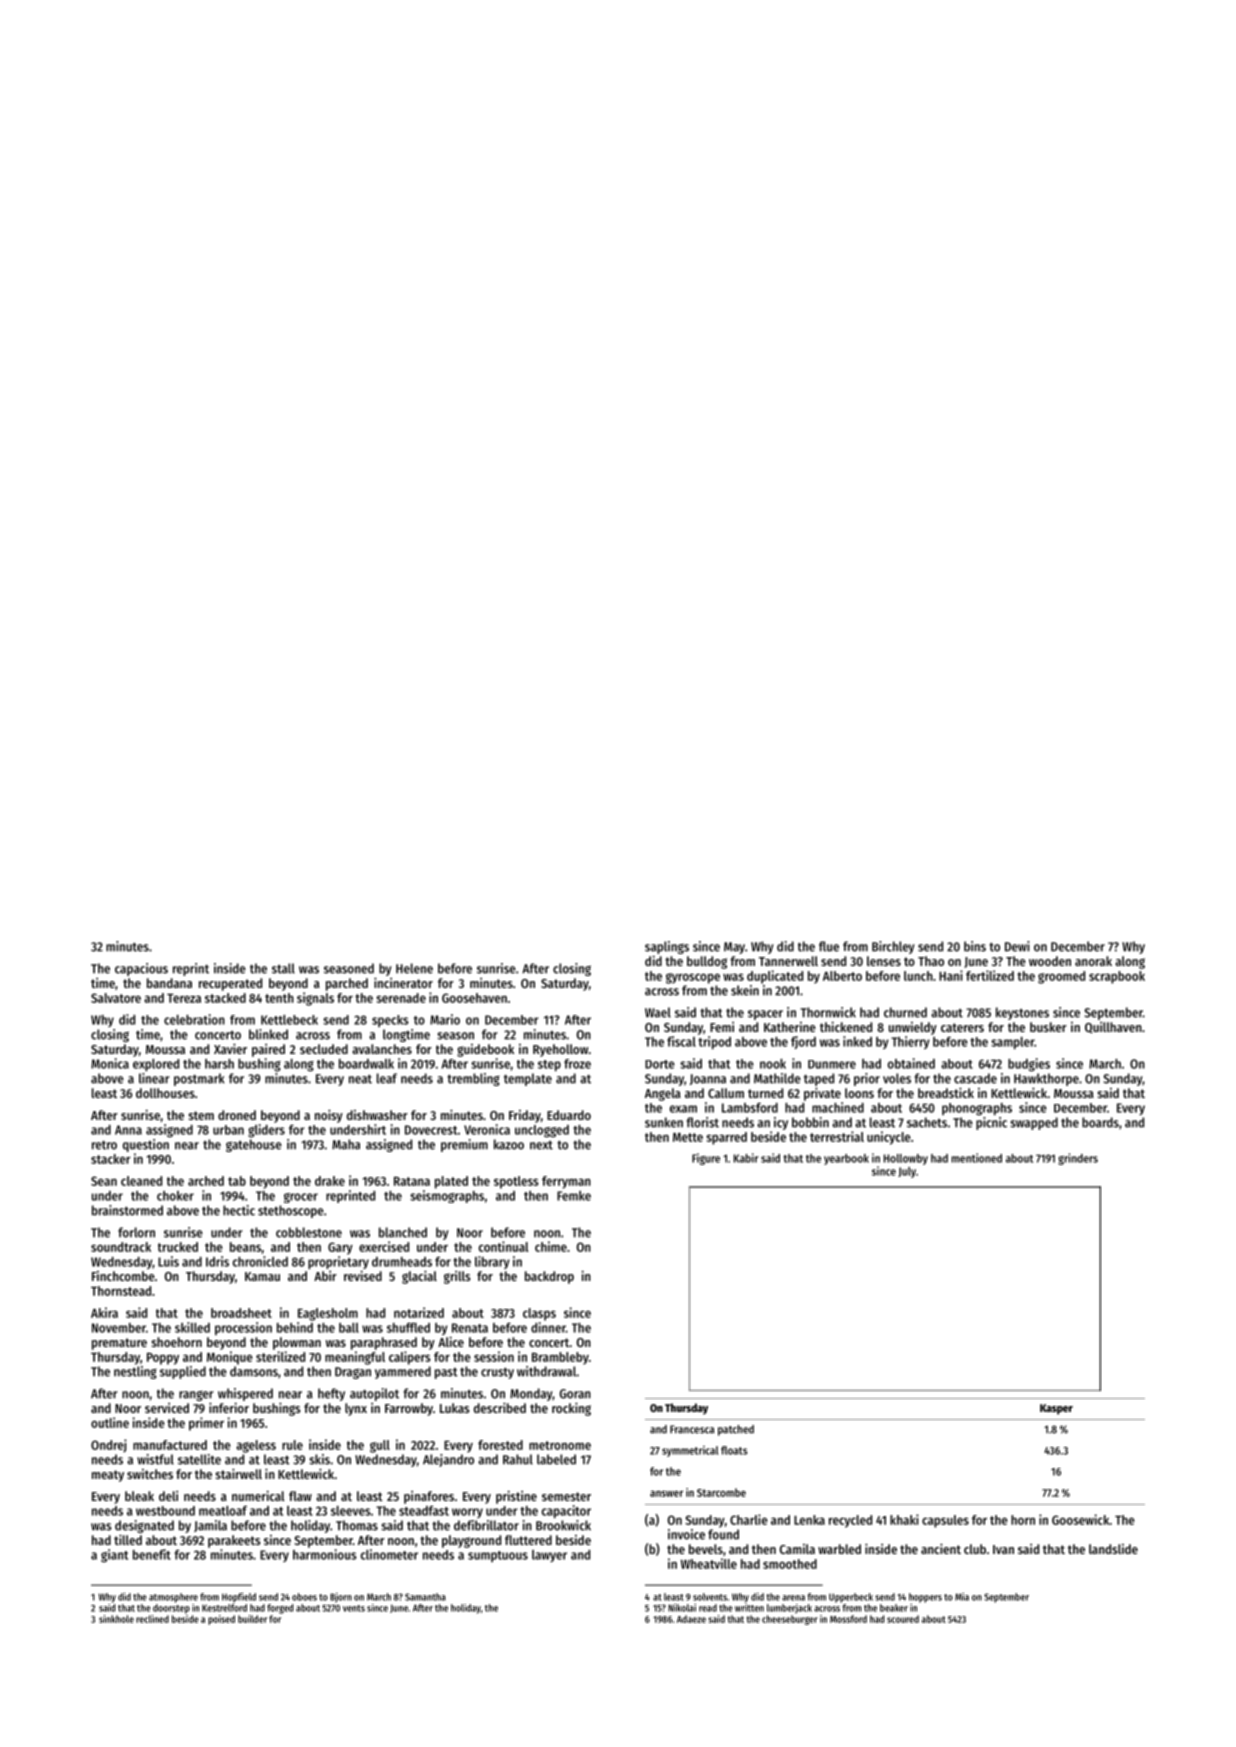  What do you see at coordinates (141, 969) in the screenshot?
I see `capacious` at bounding box center [141, 969].
